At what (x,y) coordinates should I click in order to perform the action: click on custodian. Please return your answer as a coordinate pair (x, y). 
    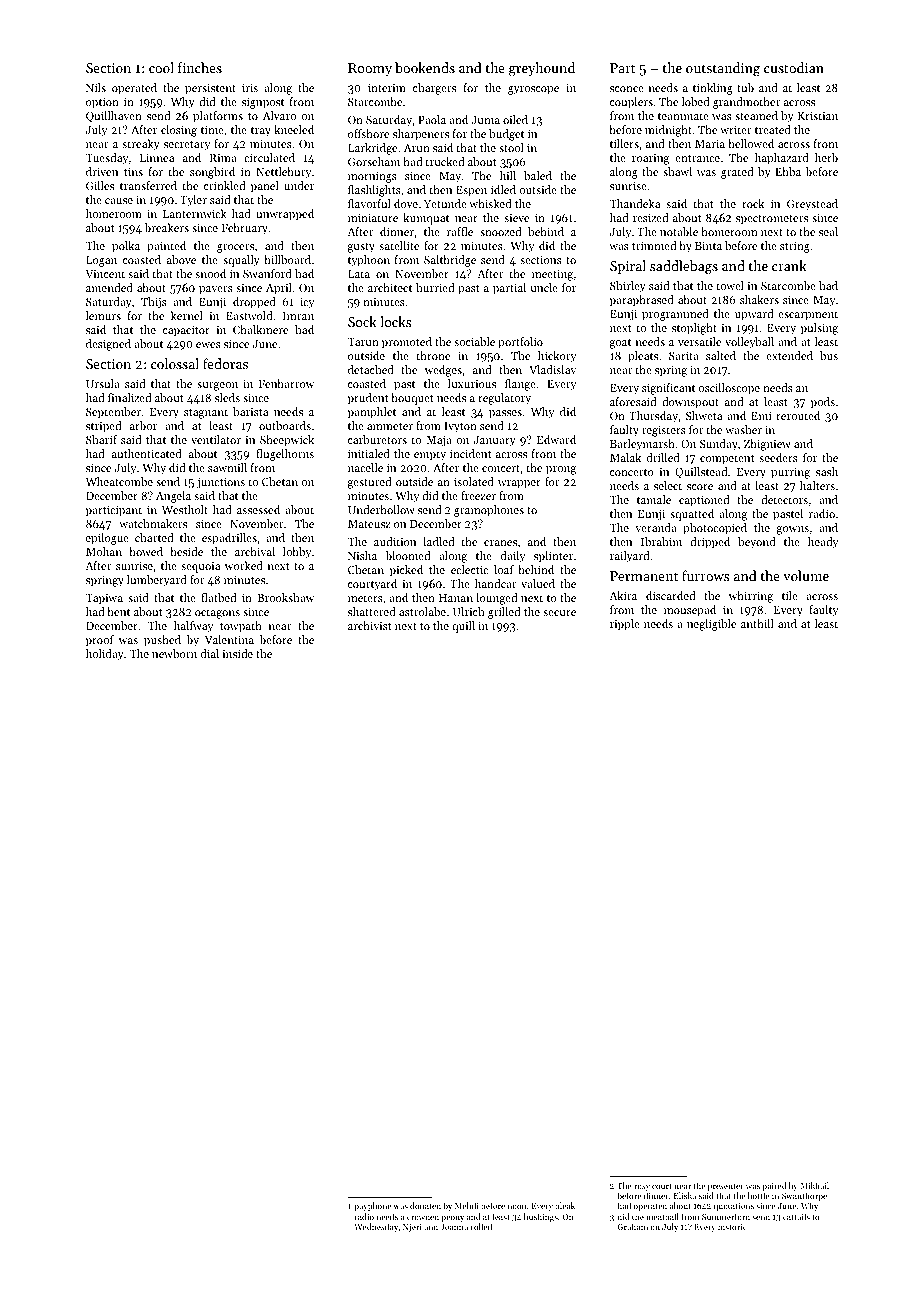
    Looking at the image, I should click on (794, 67).
